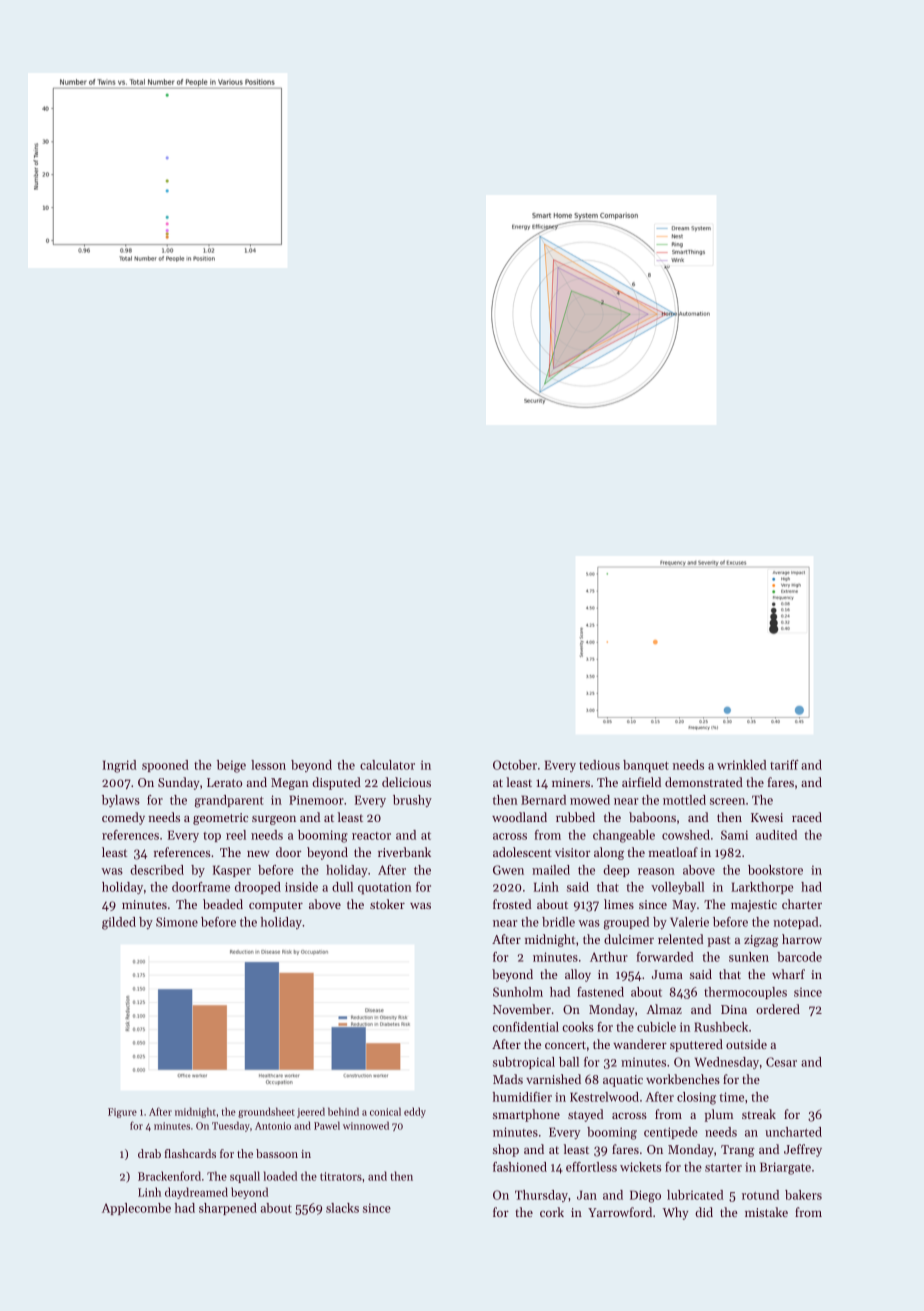 This page has width=924, height=1311. What do you see at coordinates (578, 975) in the page?
I see `alloy` at bounding box center [578, 975].
